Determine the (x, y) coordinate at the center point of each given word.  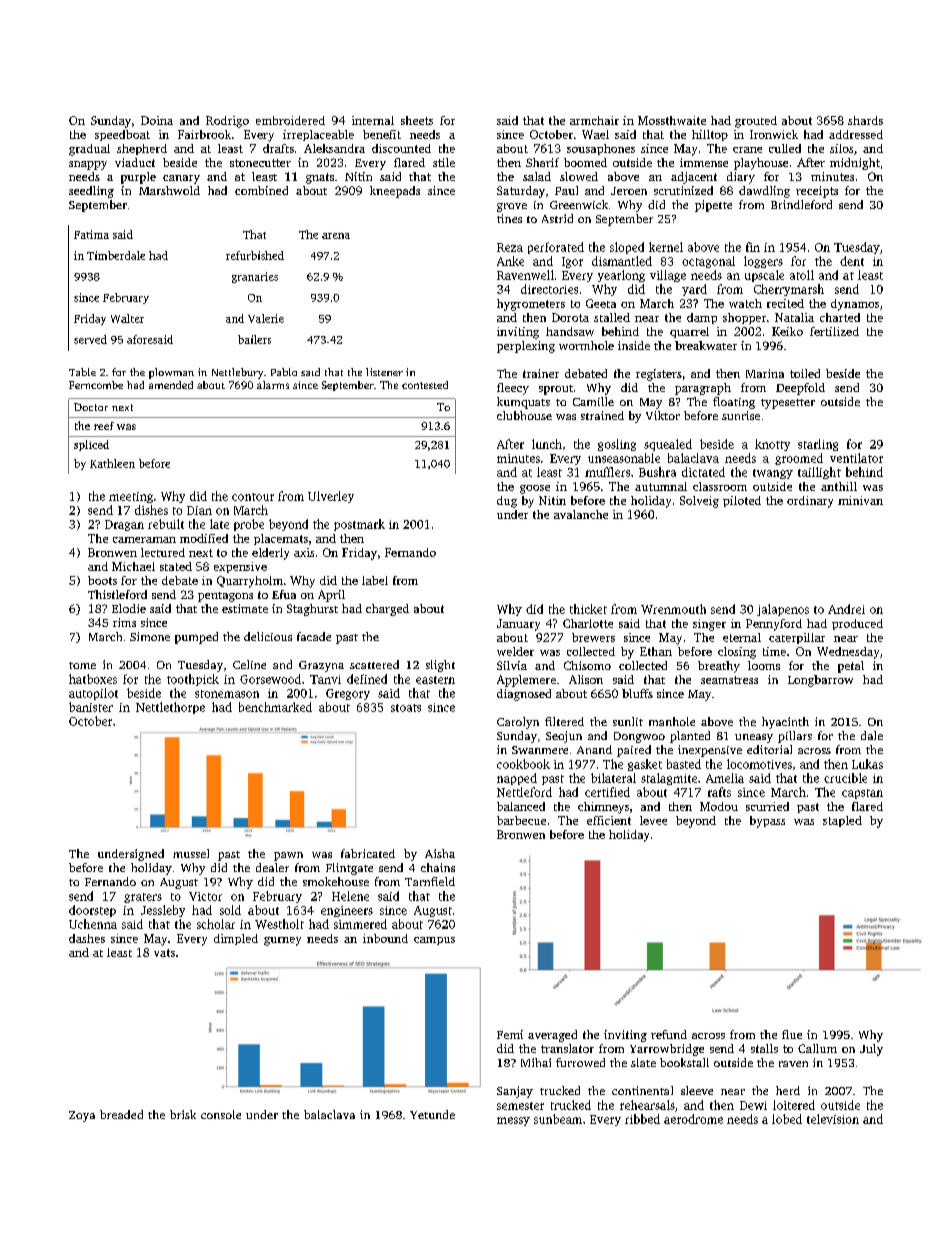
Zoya (82, 1116)
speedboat (122, 135)
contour (253, 497)
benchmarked (275, 707)
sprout (556, 390)
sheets (417, 120)
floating (734, 403)
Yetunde (432, 1114)
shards (865, 120)
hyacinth (785, 723)
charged (387, 610)
